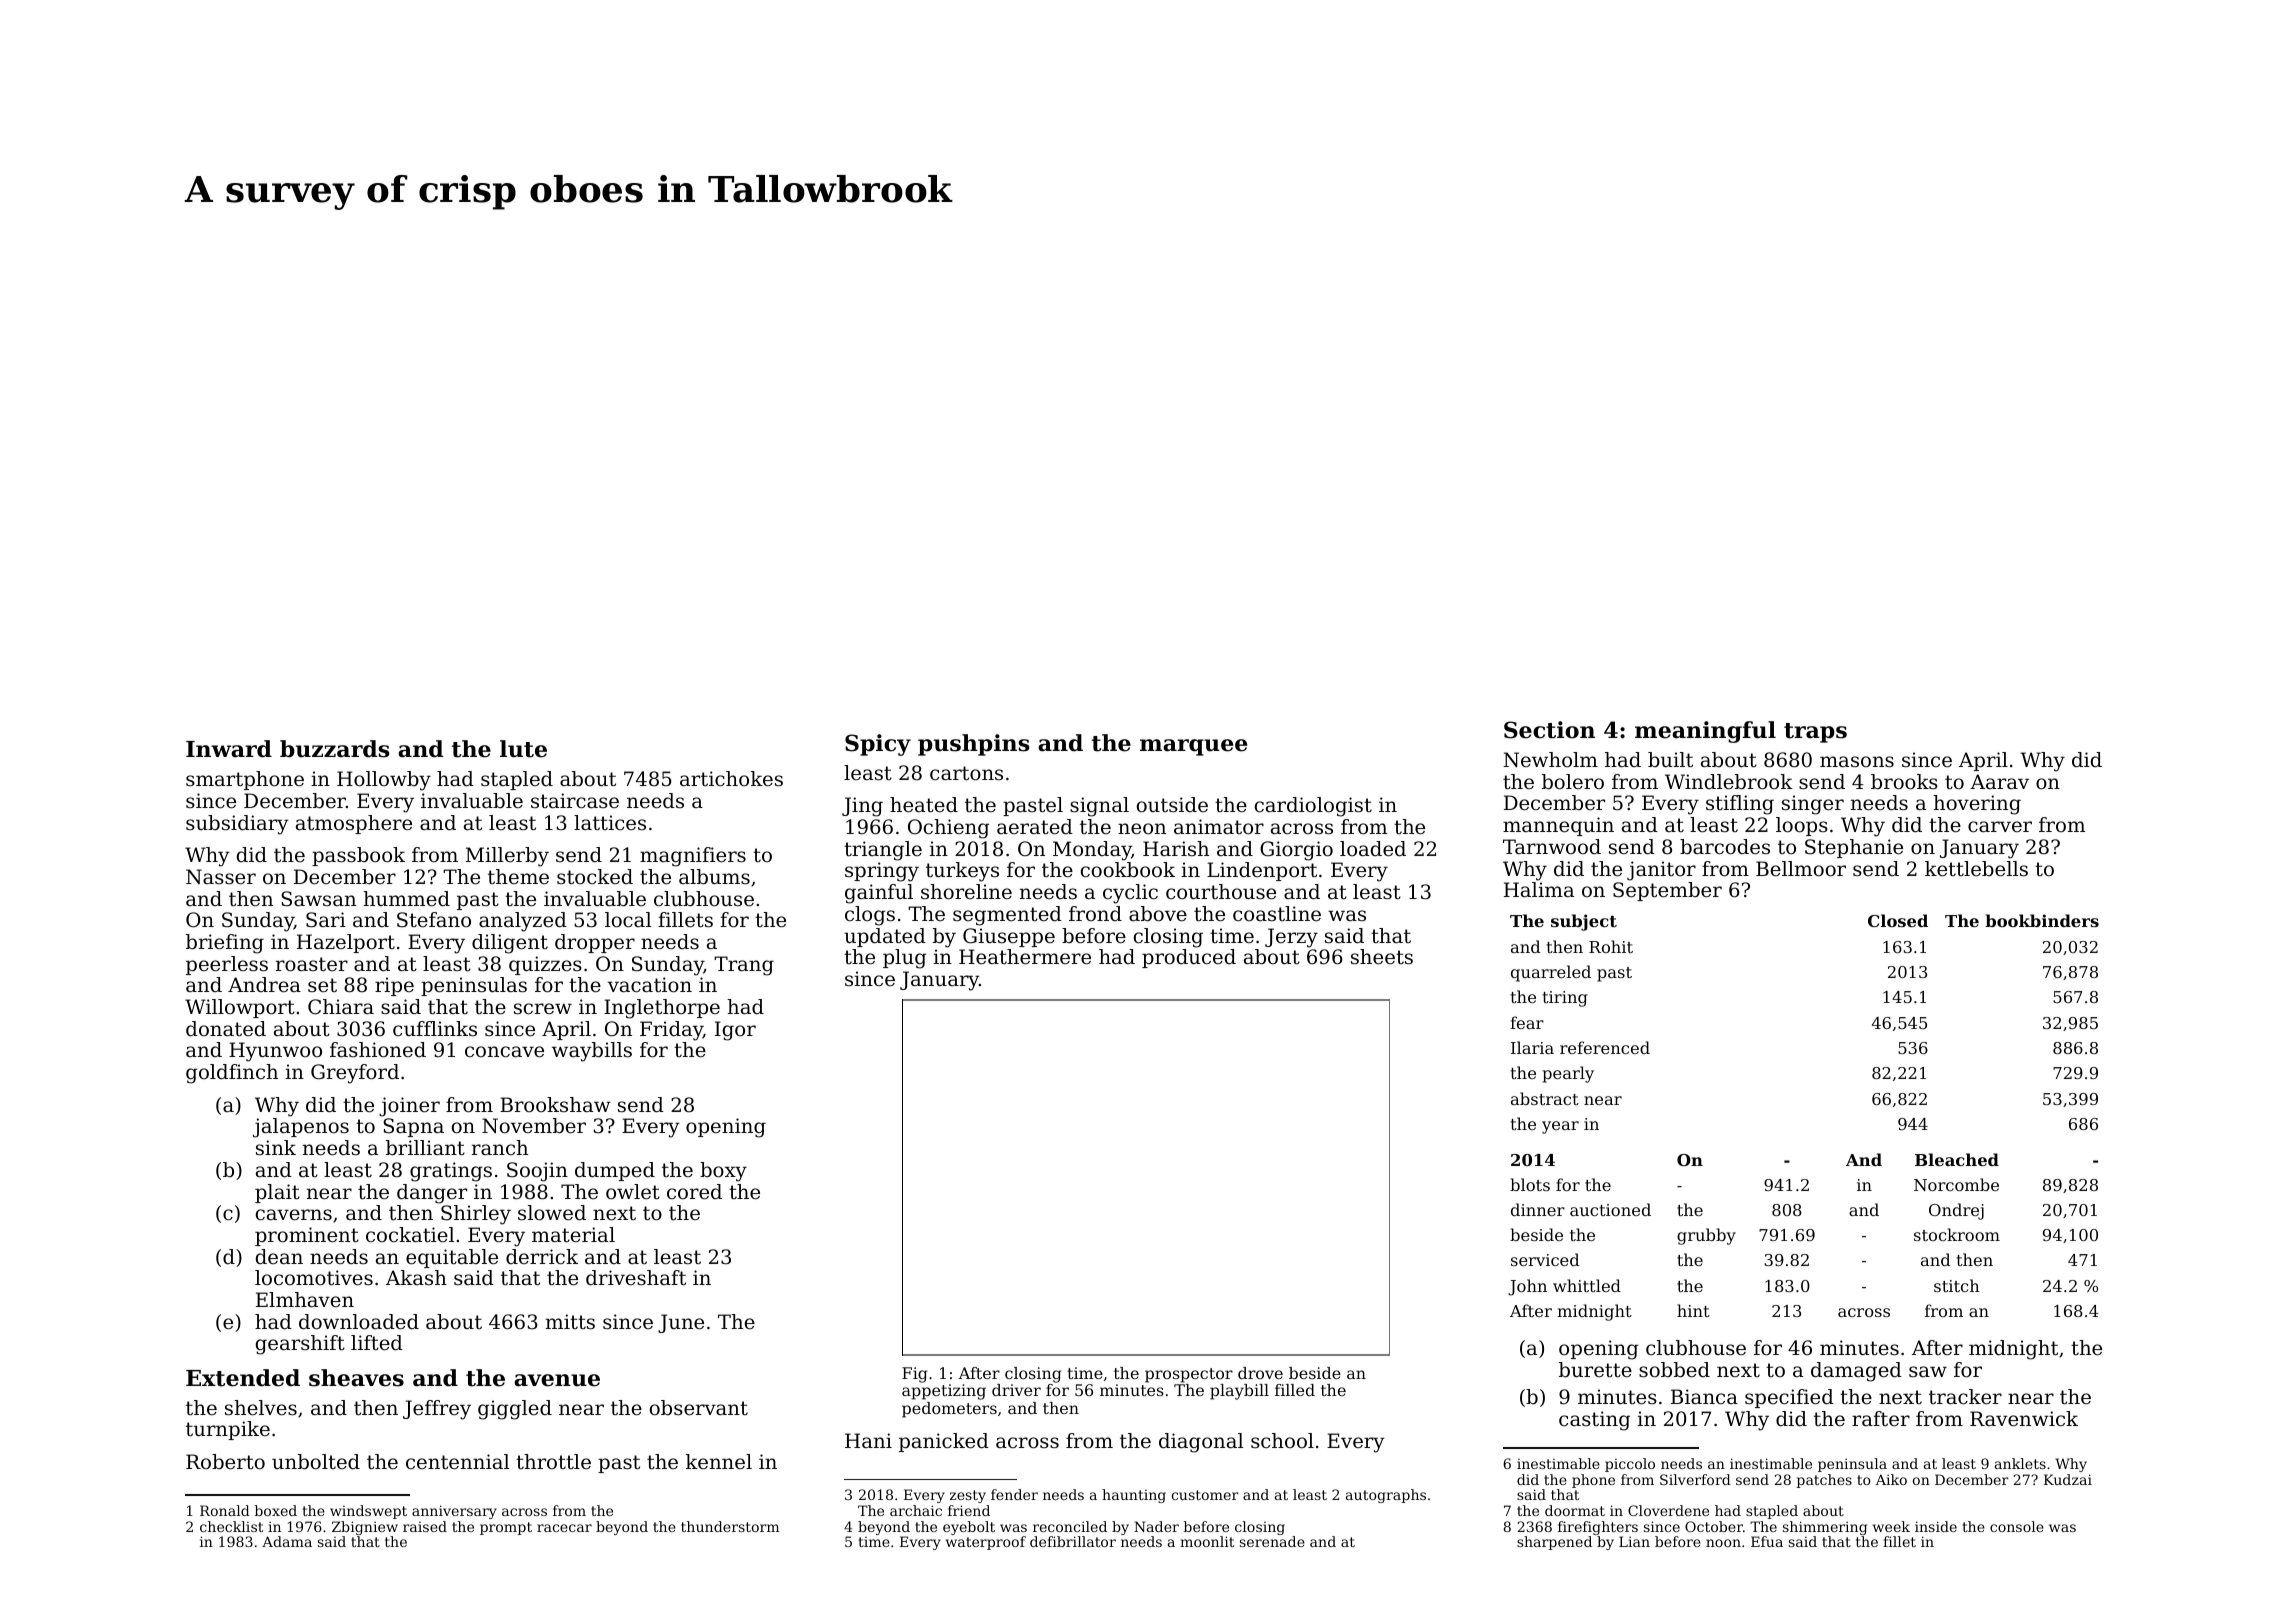 The width and height of the page is (2292, 1620). What do you see at coordinates (557, 1380) in the page?
I see `avenue` at bounding box center [557, 1380].
